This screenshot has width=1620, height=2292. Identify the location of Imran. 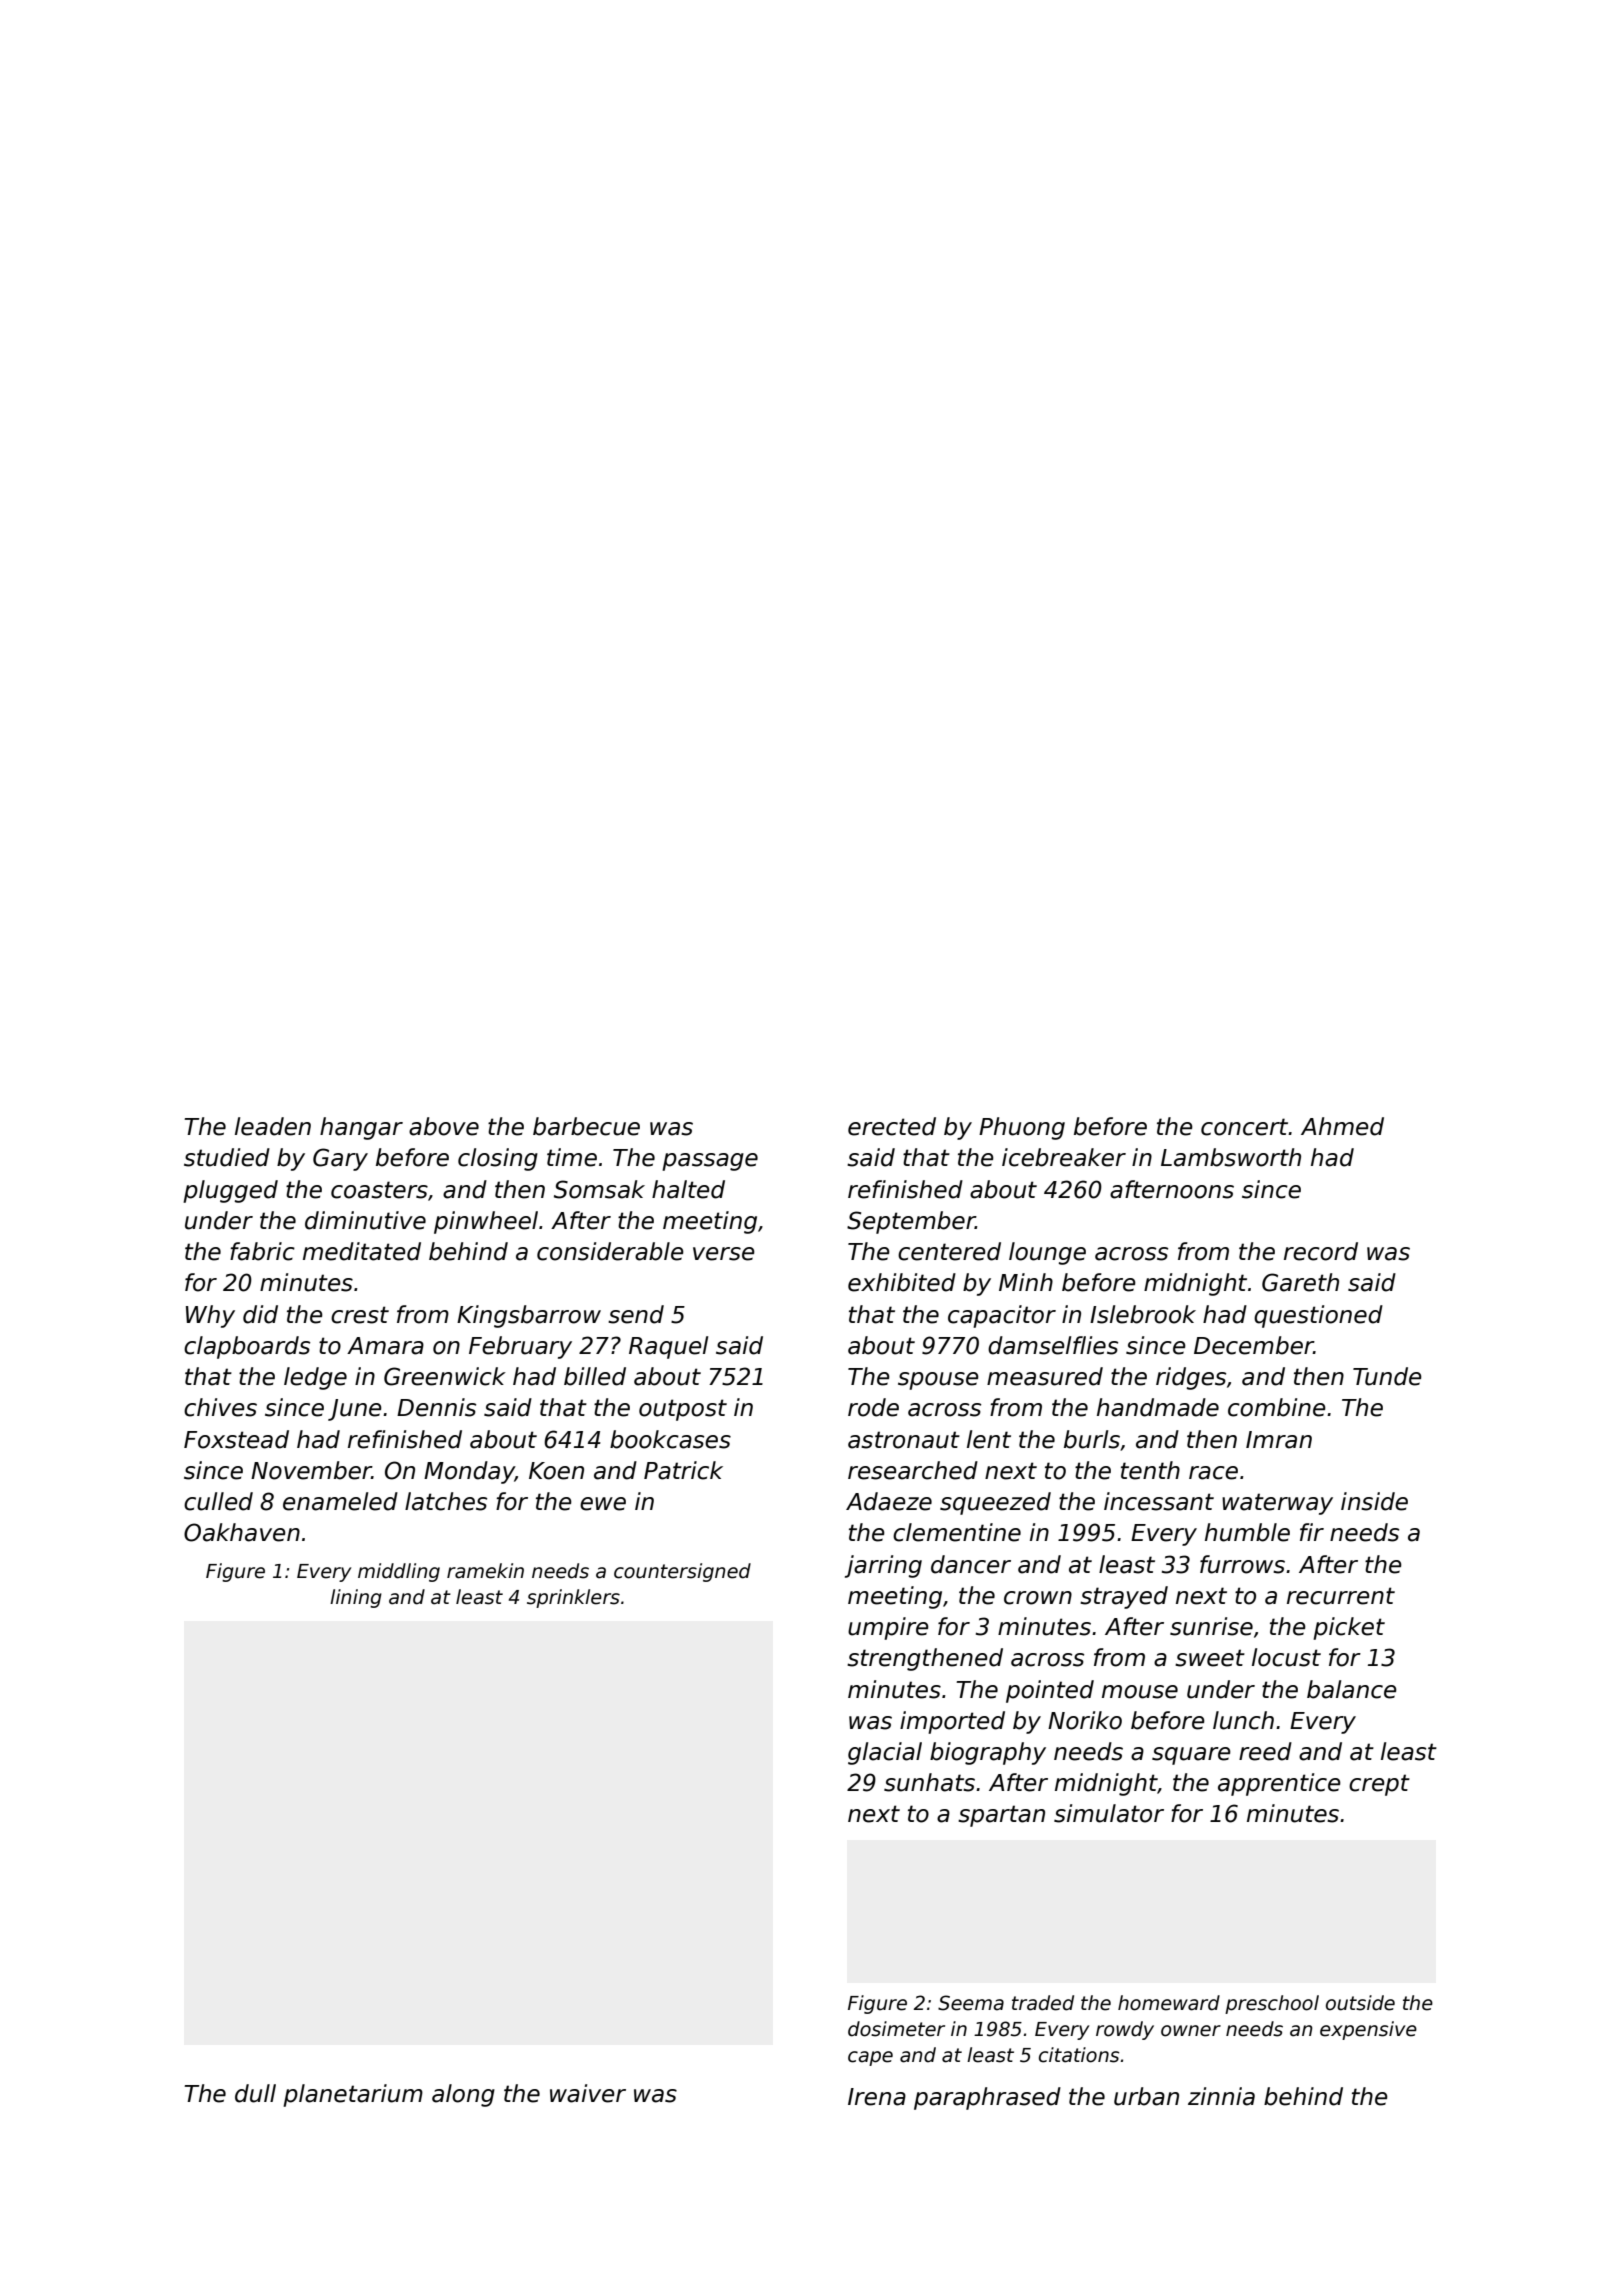
(1279, 1440).
